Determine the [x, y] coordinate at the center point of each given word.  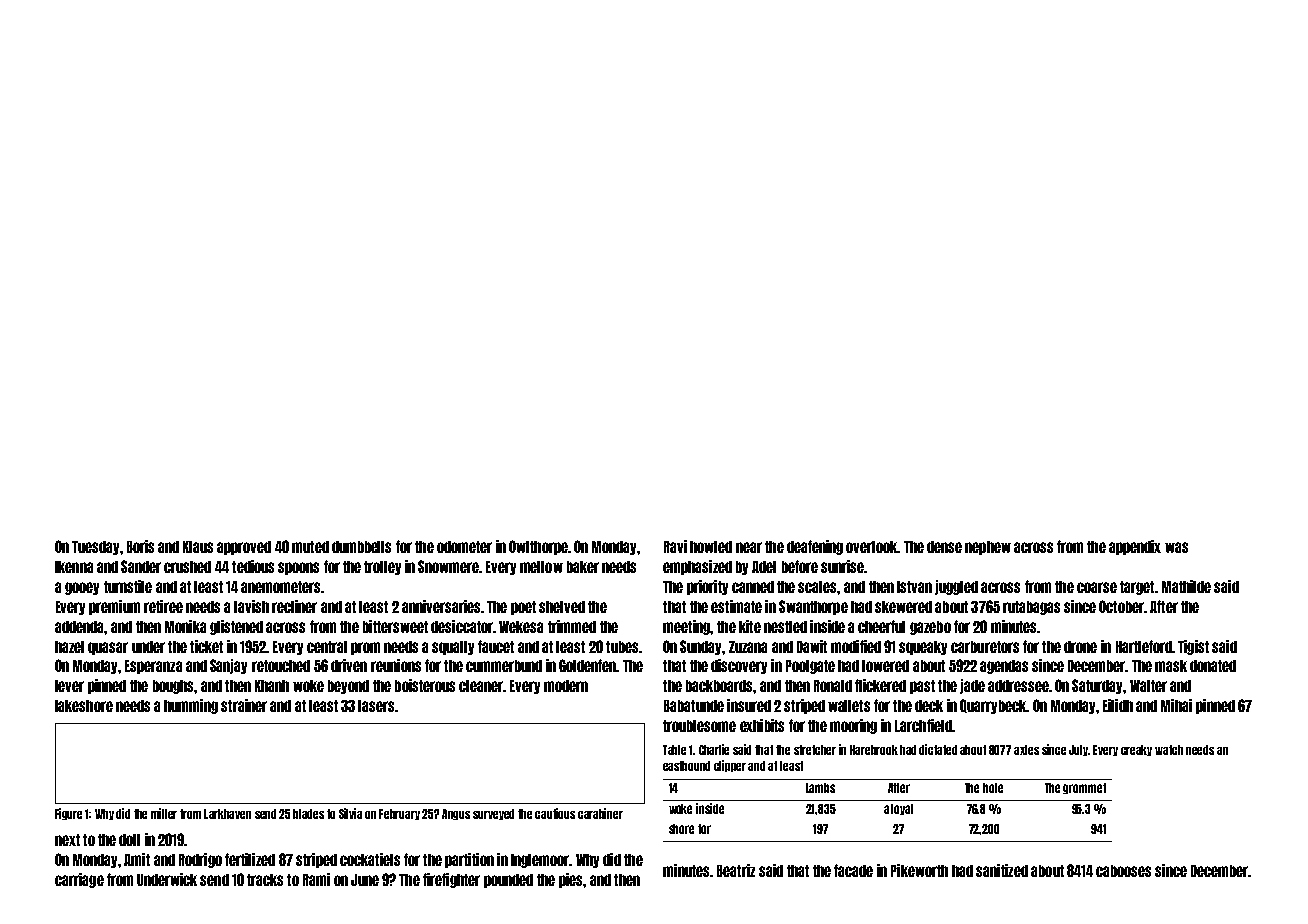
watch [1169, 750]
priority [707, 587]
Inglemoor [540, 861]
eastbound [686, 766]
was [1176, 547]
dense [944, 547]
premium [114, 607]
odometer [464, 547]
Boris [140, 546]
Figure [68, 814]
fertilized [250, 859]
